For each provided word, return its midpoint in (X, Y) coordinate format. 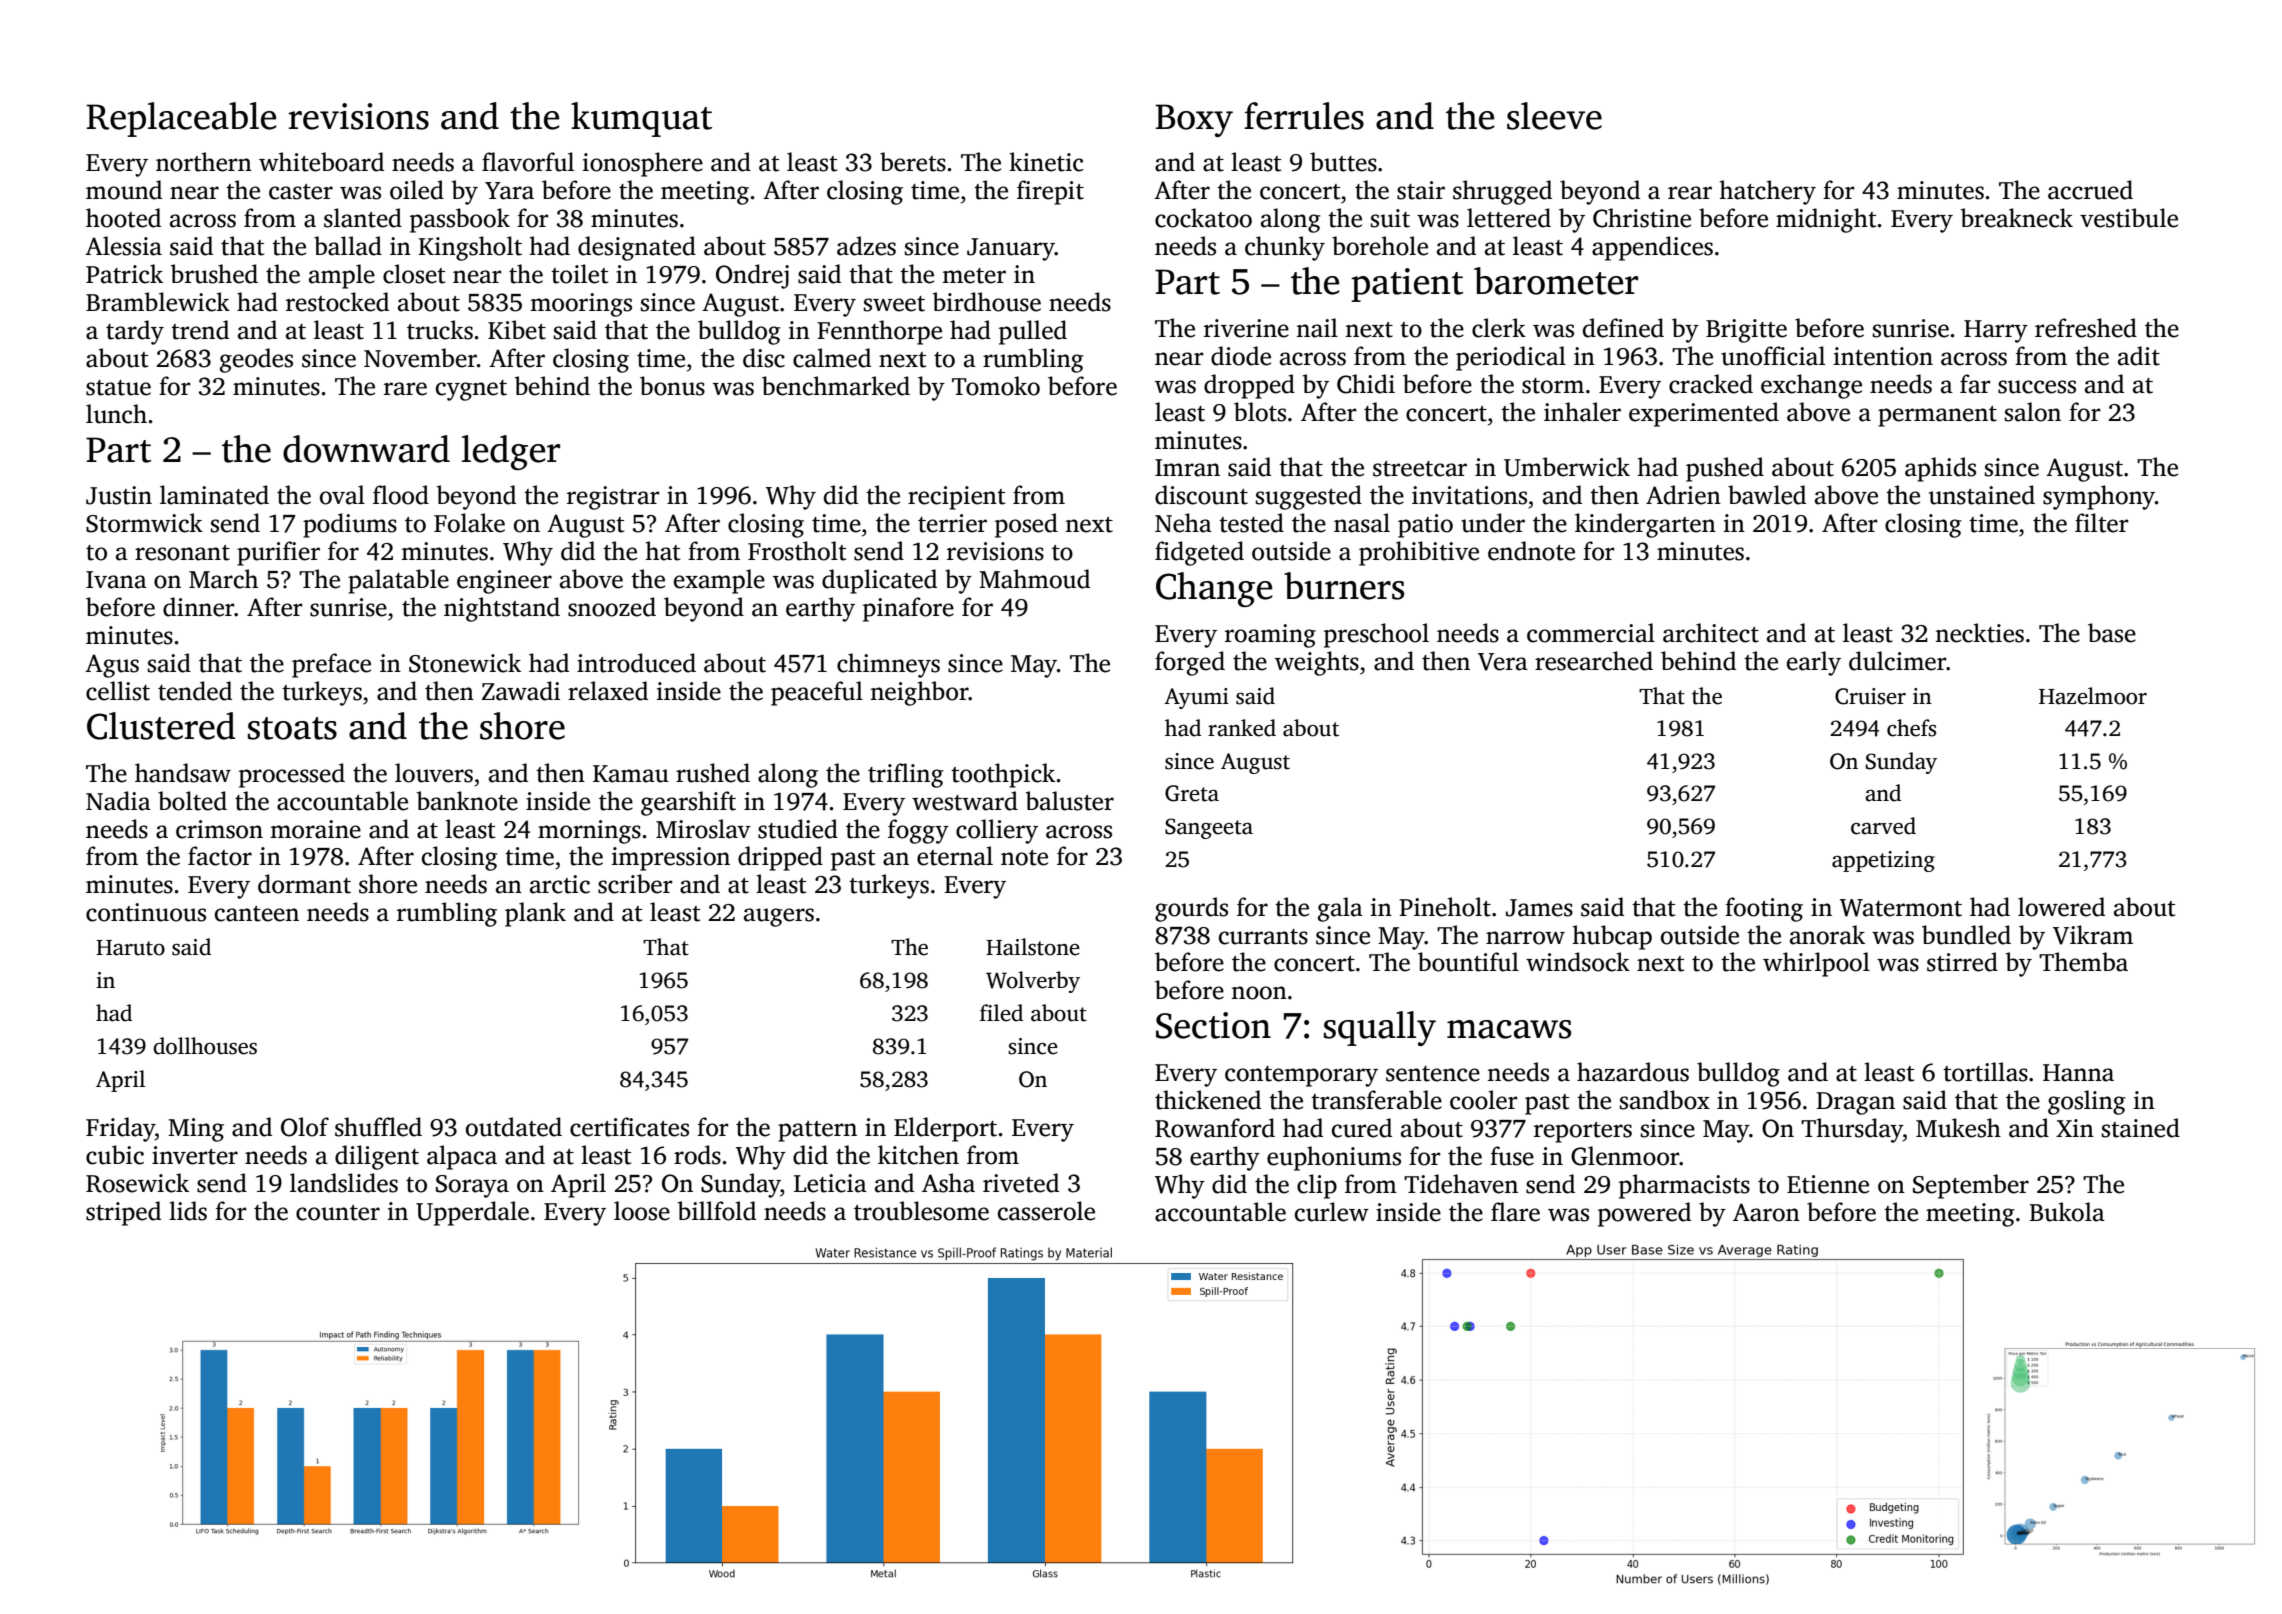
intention (1883, 356)
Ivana (116, 580)
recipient (956, 498)
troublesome (921, 1211)
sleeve (1554, 116)
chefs (1911, 728)
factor (220, 856)
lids (188, 1211)
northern (204, 162)
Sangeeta (1209, 828)
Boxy (1194, 120)
